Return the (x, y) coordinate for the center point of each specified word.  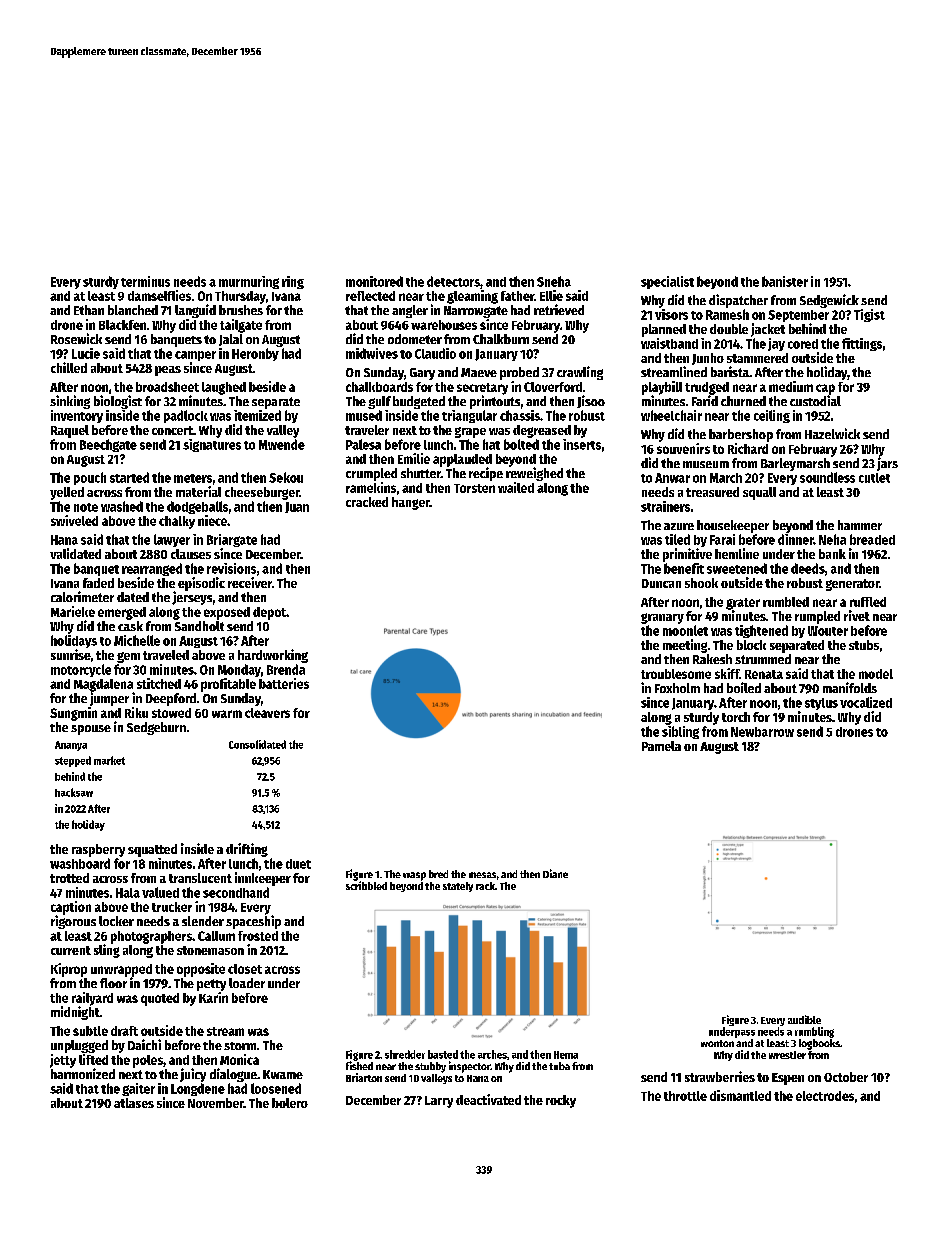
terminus (145, 281)
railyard (92, 999)
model (876, 674)
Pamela (661, 746)
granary (662, 618)
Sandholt (199, 626)
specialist (667, 282)
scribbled (366, 885)
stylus (821, 704)
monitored (374, 281)
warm (227, 714)
